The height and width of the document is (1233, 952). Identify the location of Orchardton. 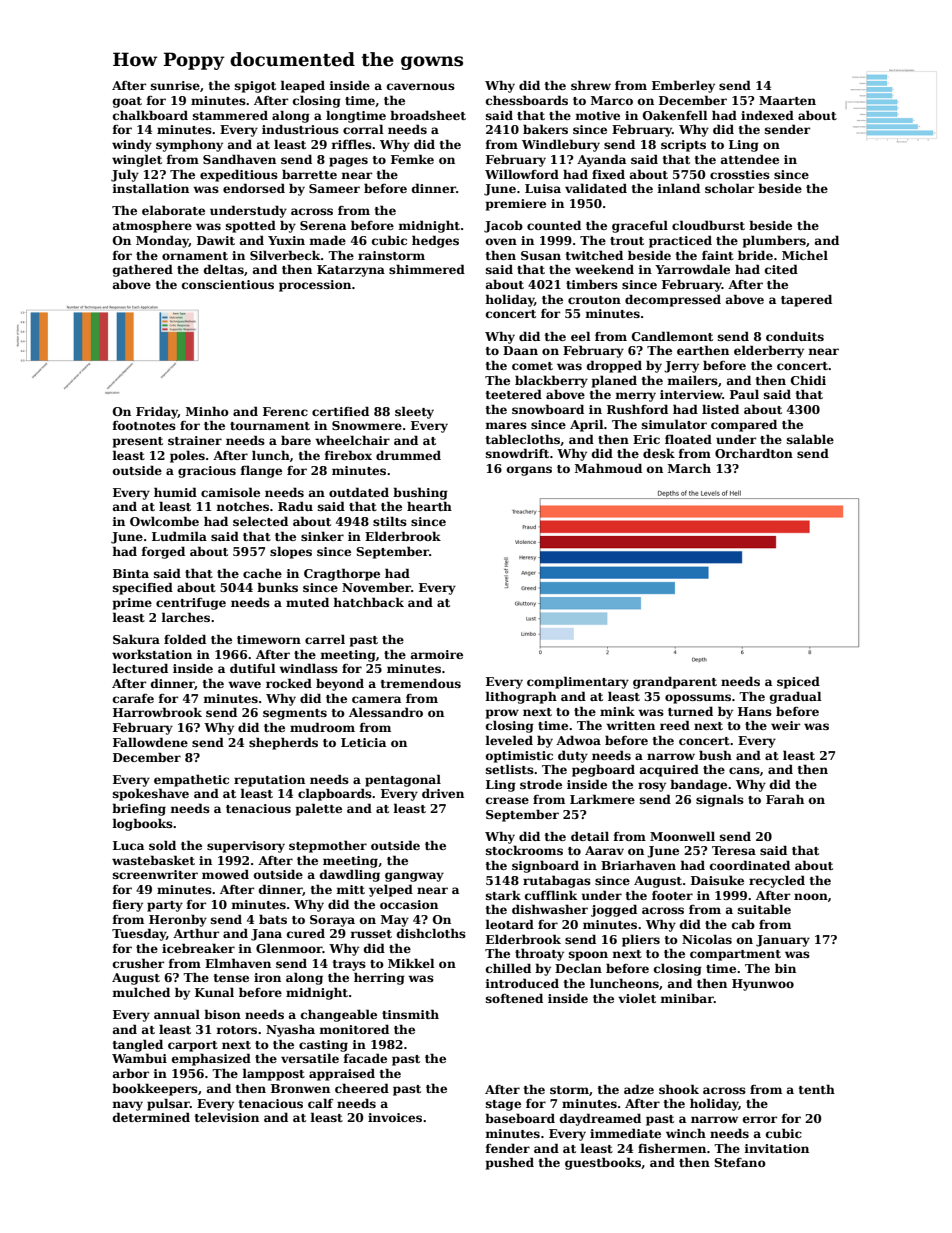
(754, 453).
